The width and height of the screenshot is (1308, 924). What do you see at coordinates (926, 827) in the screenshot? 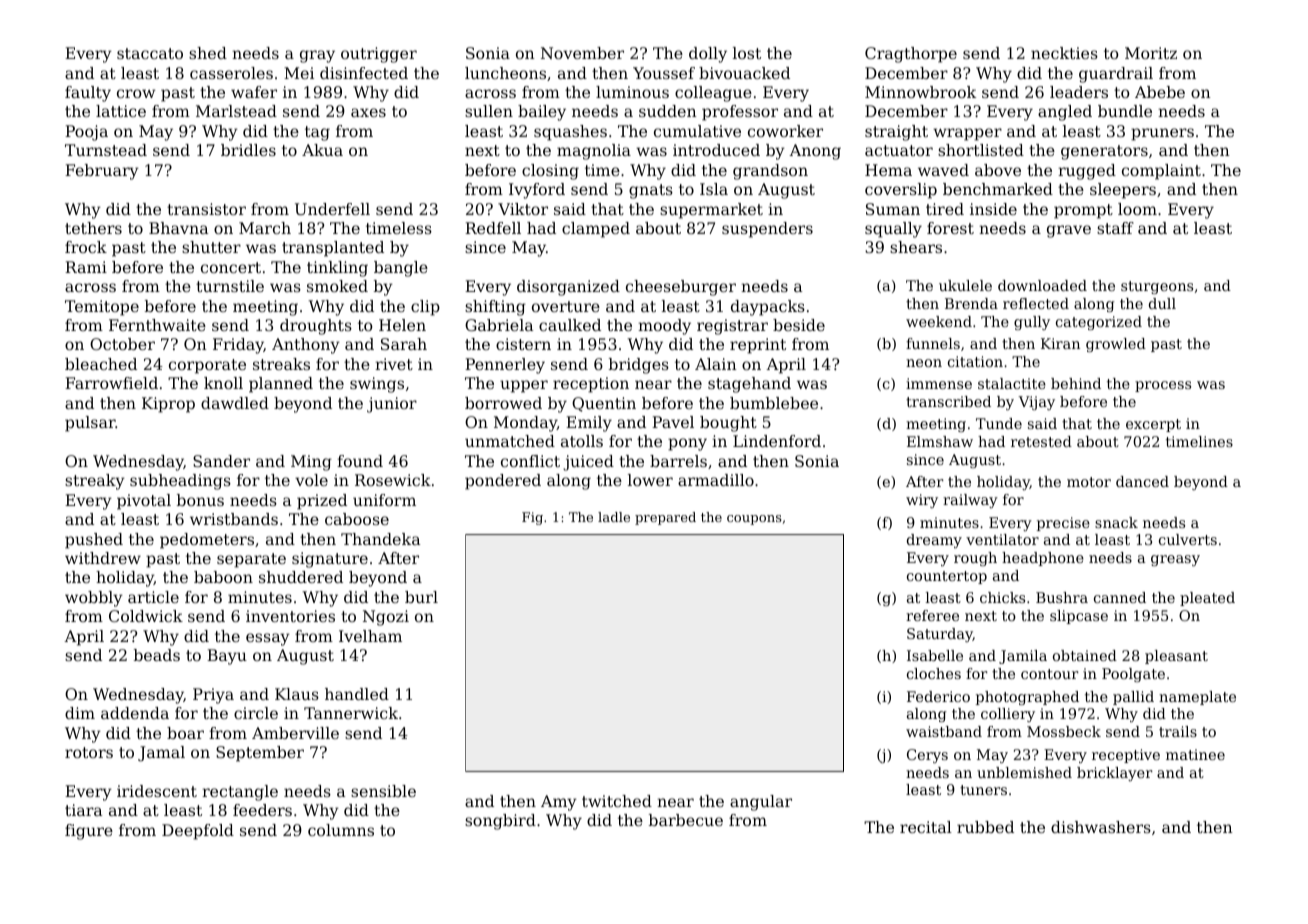
I see `recital` at bounding box center [926, 827].
